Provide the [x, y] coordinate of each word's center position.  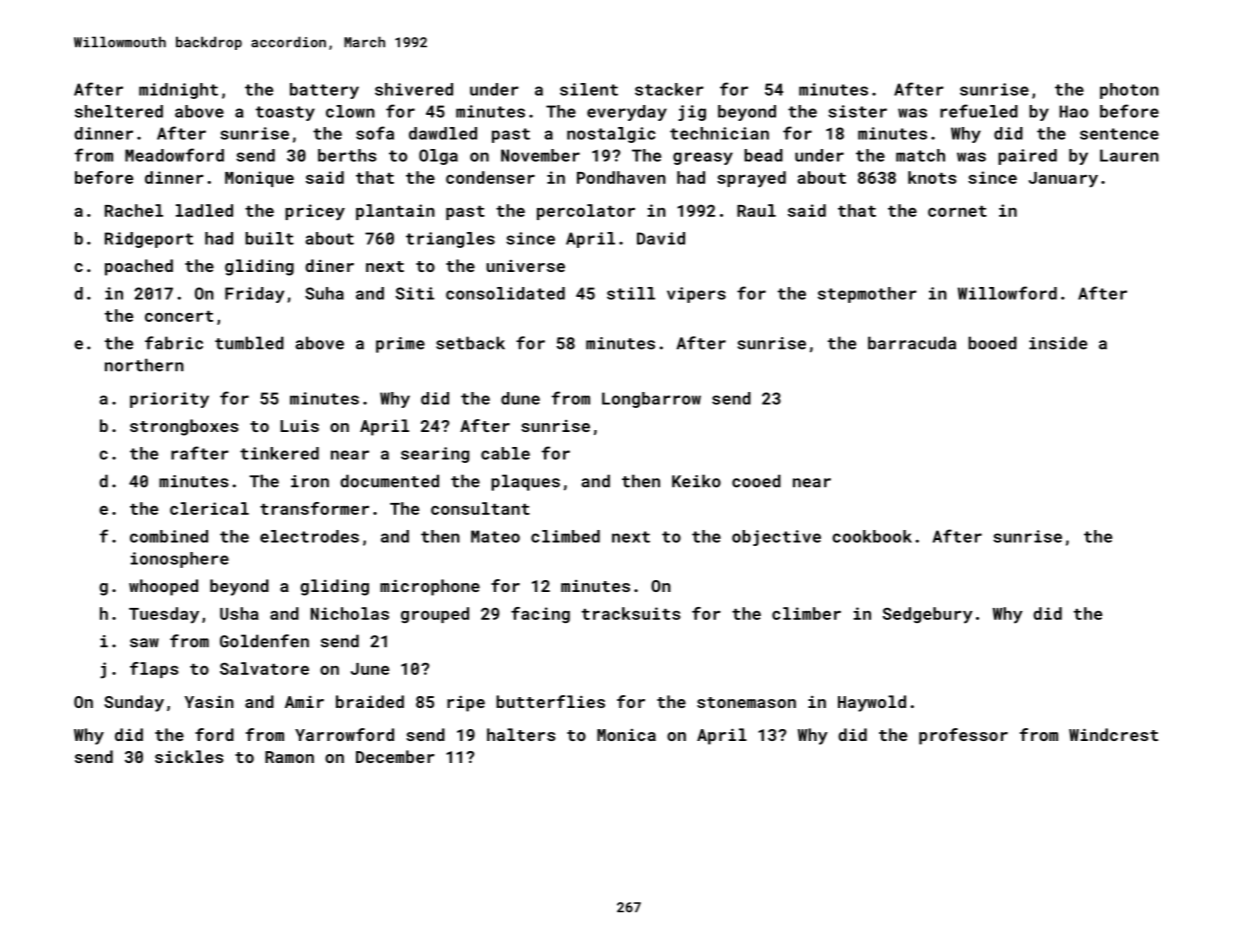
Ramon [289, 757]
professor [963, 736]
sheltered [119, 111]
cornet [957, 211]
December [395, 756]
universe [525, 266]
